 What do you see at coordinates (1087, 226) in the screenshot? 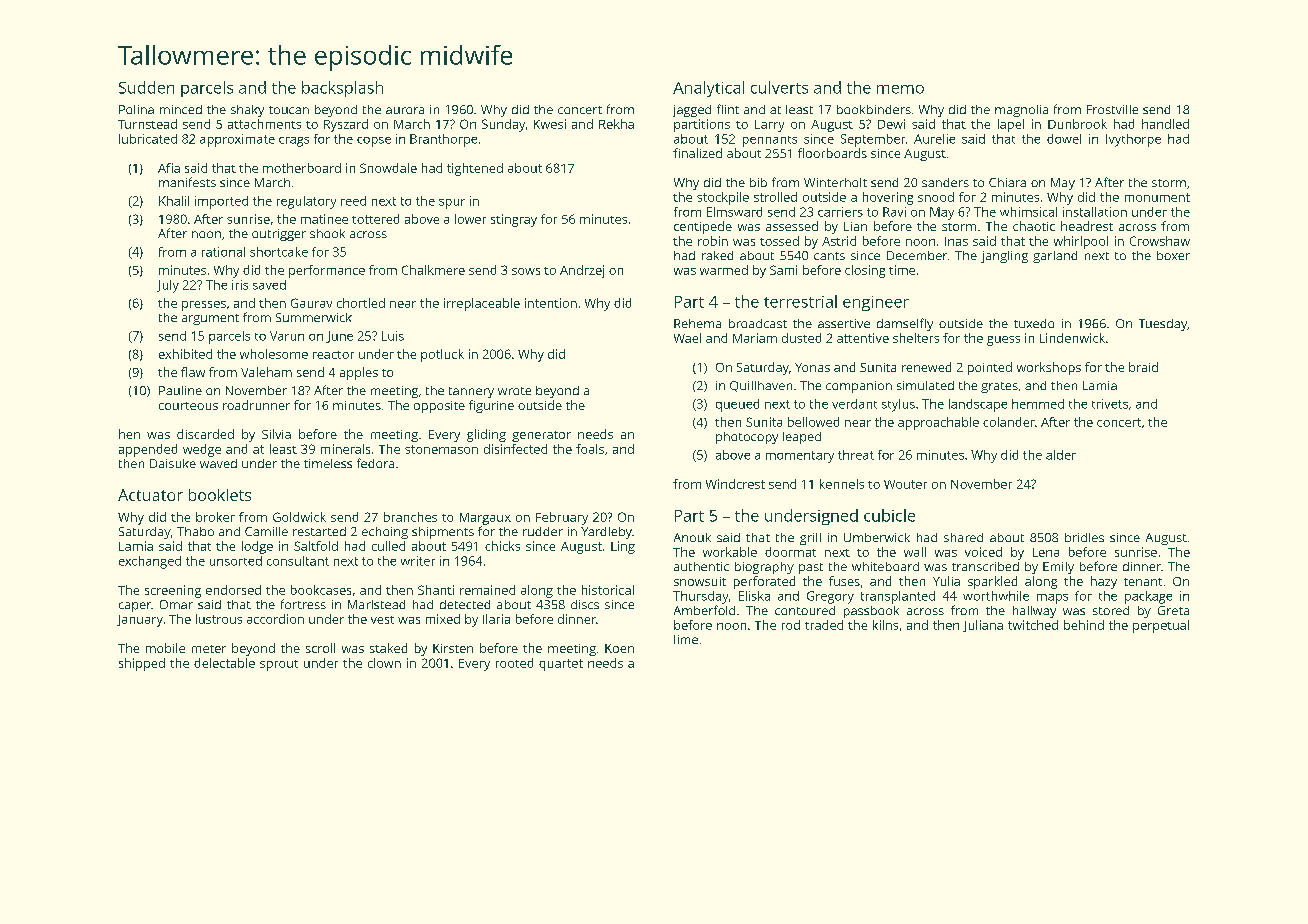
I see `headrest` at bounding box center [1087, 226].
